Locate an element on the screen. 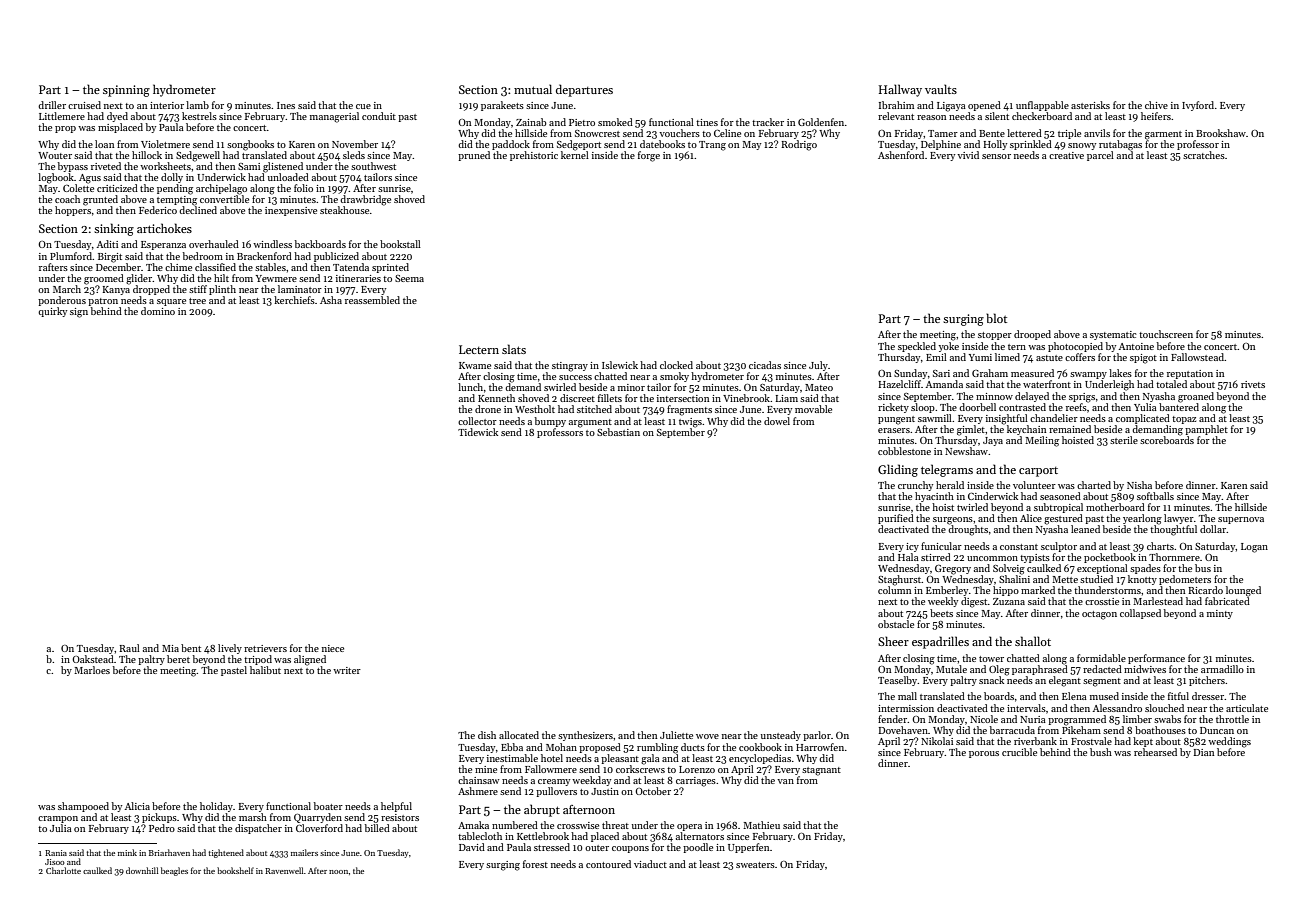  Fallowstead is located at coordinates (1197, 357).
